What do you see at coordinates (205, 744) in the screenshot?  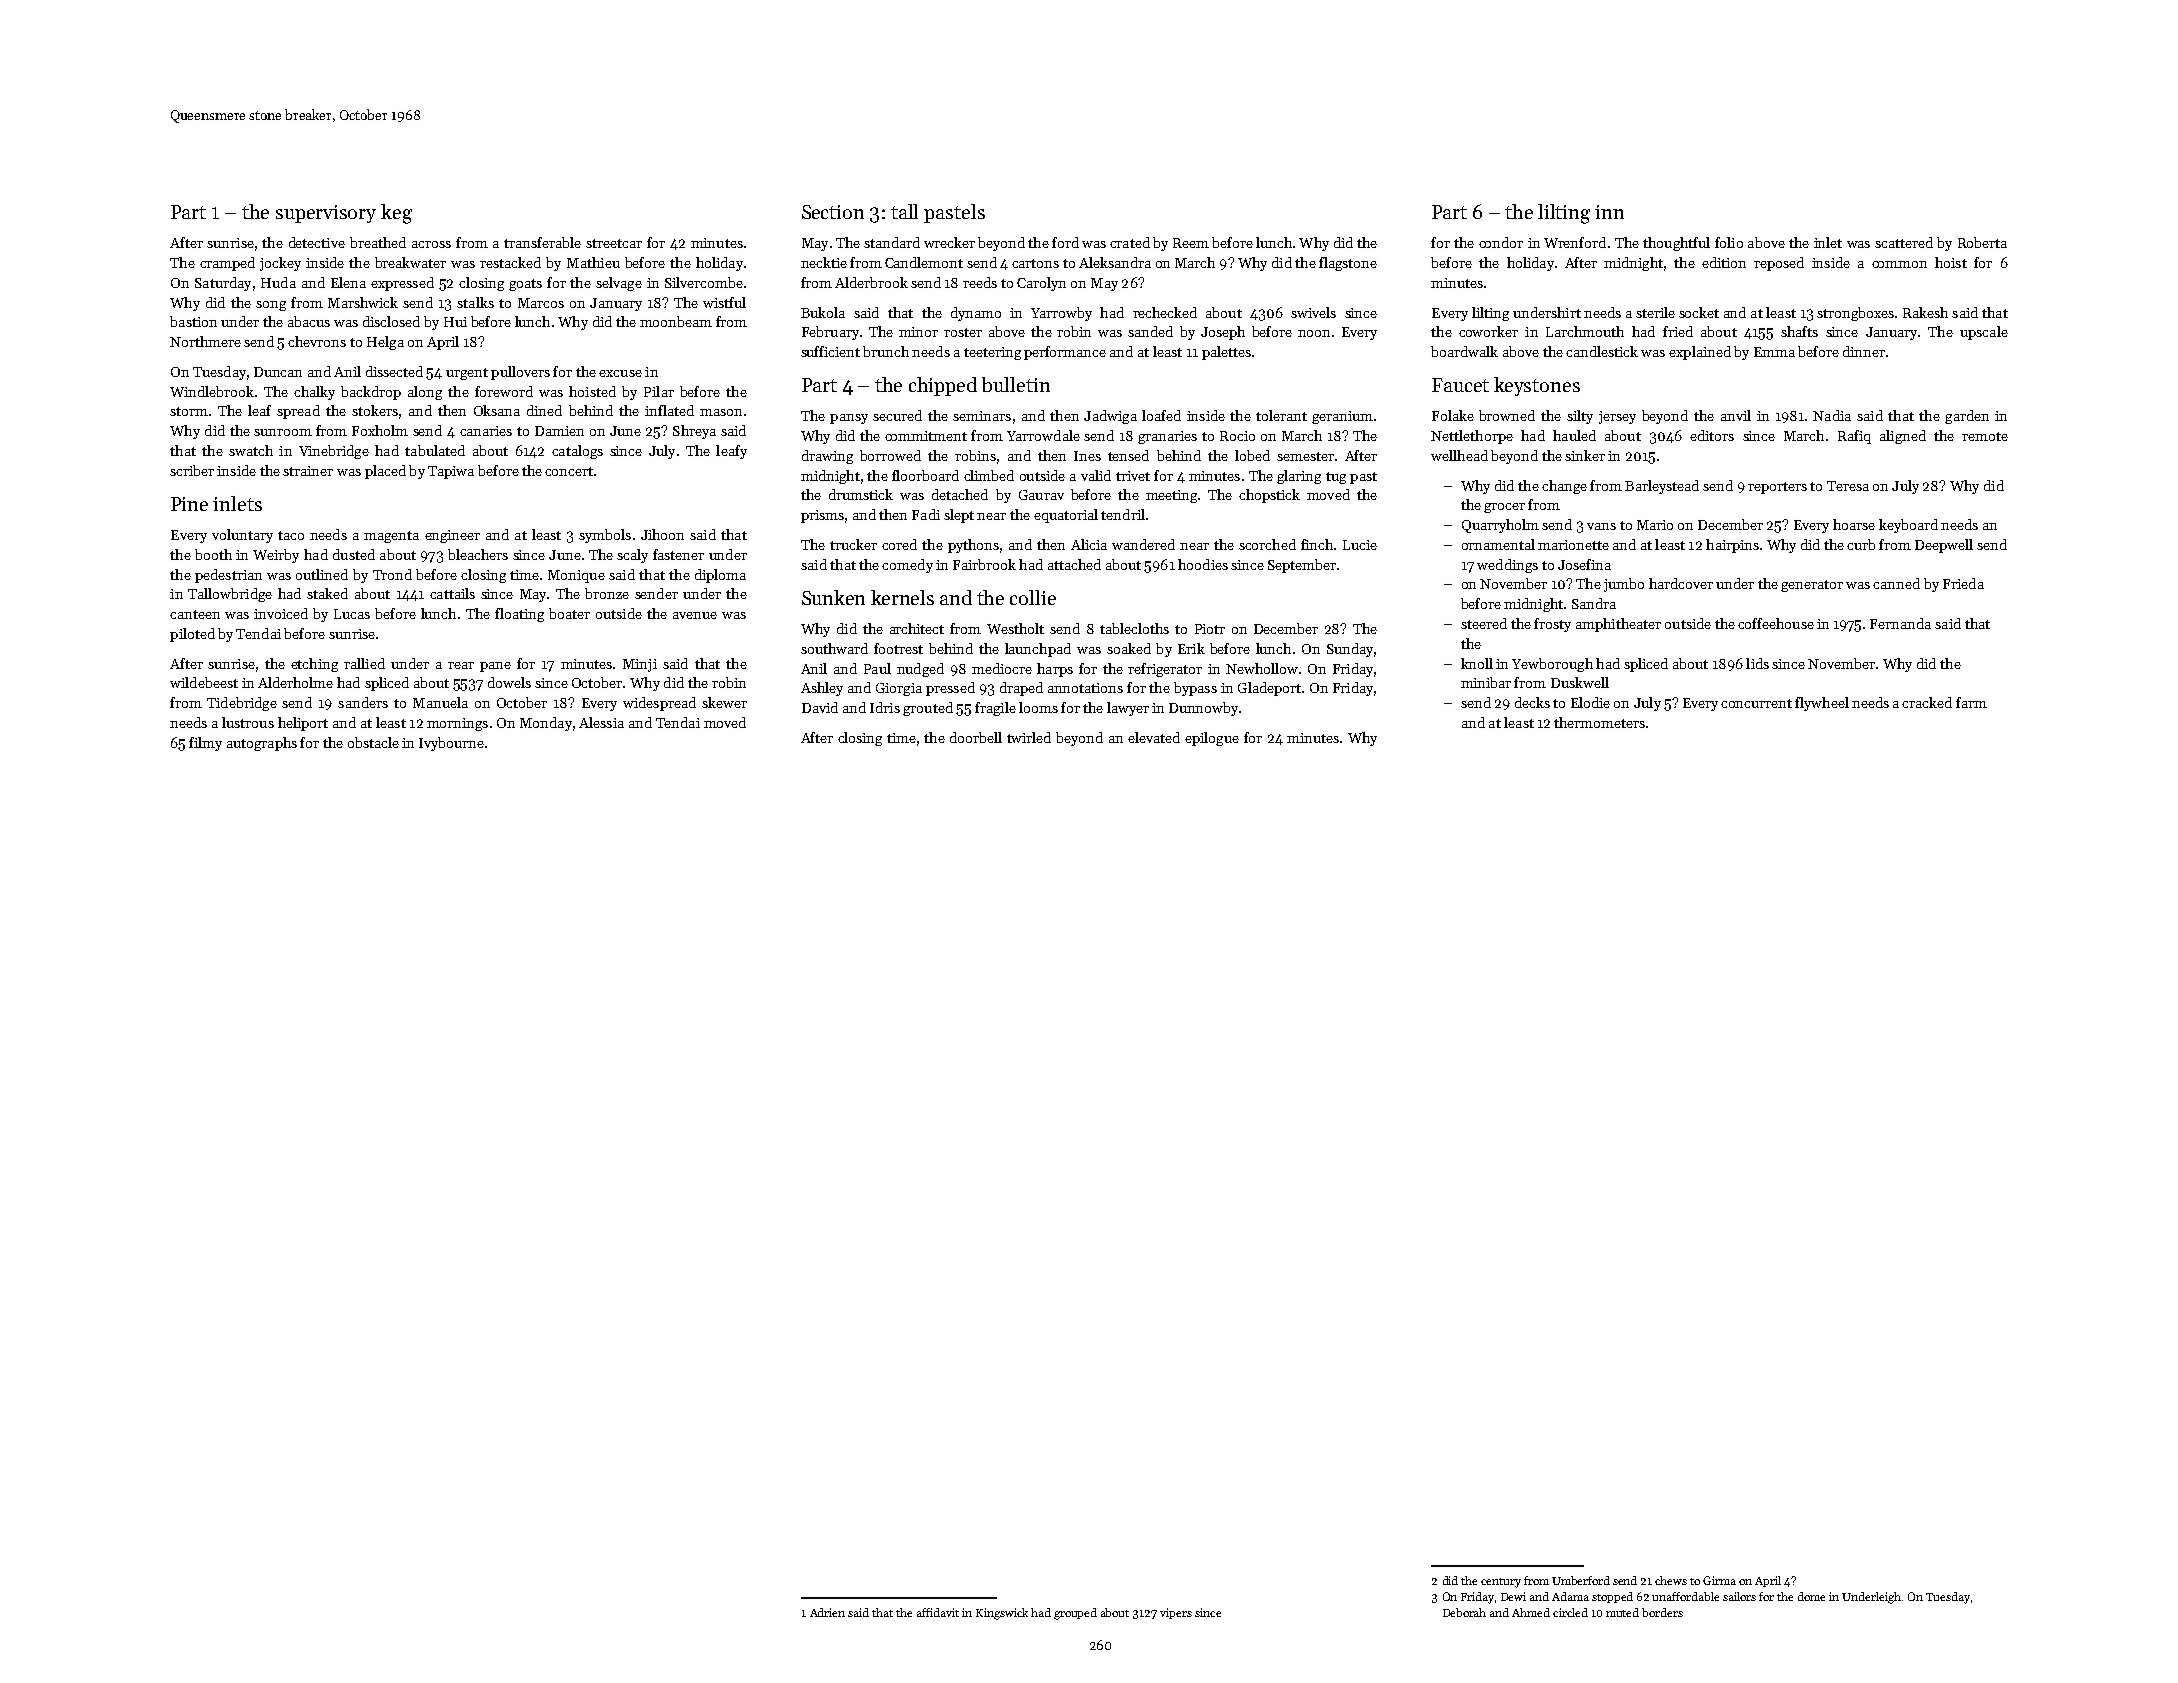 I see `filmy` at bounding box center [205, 744].
